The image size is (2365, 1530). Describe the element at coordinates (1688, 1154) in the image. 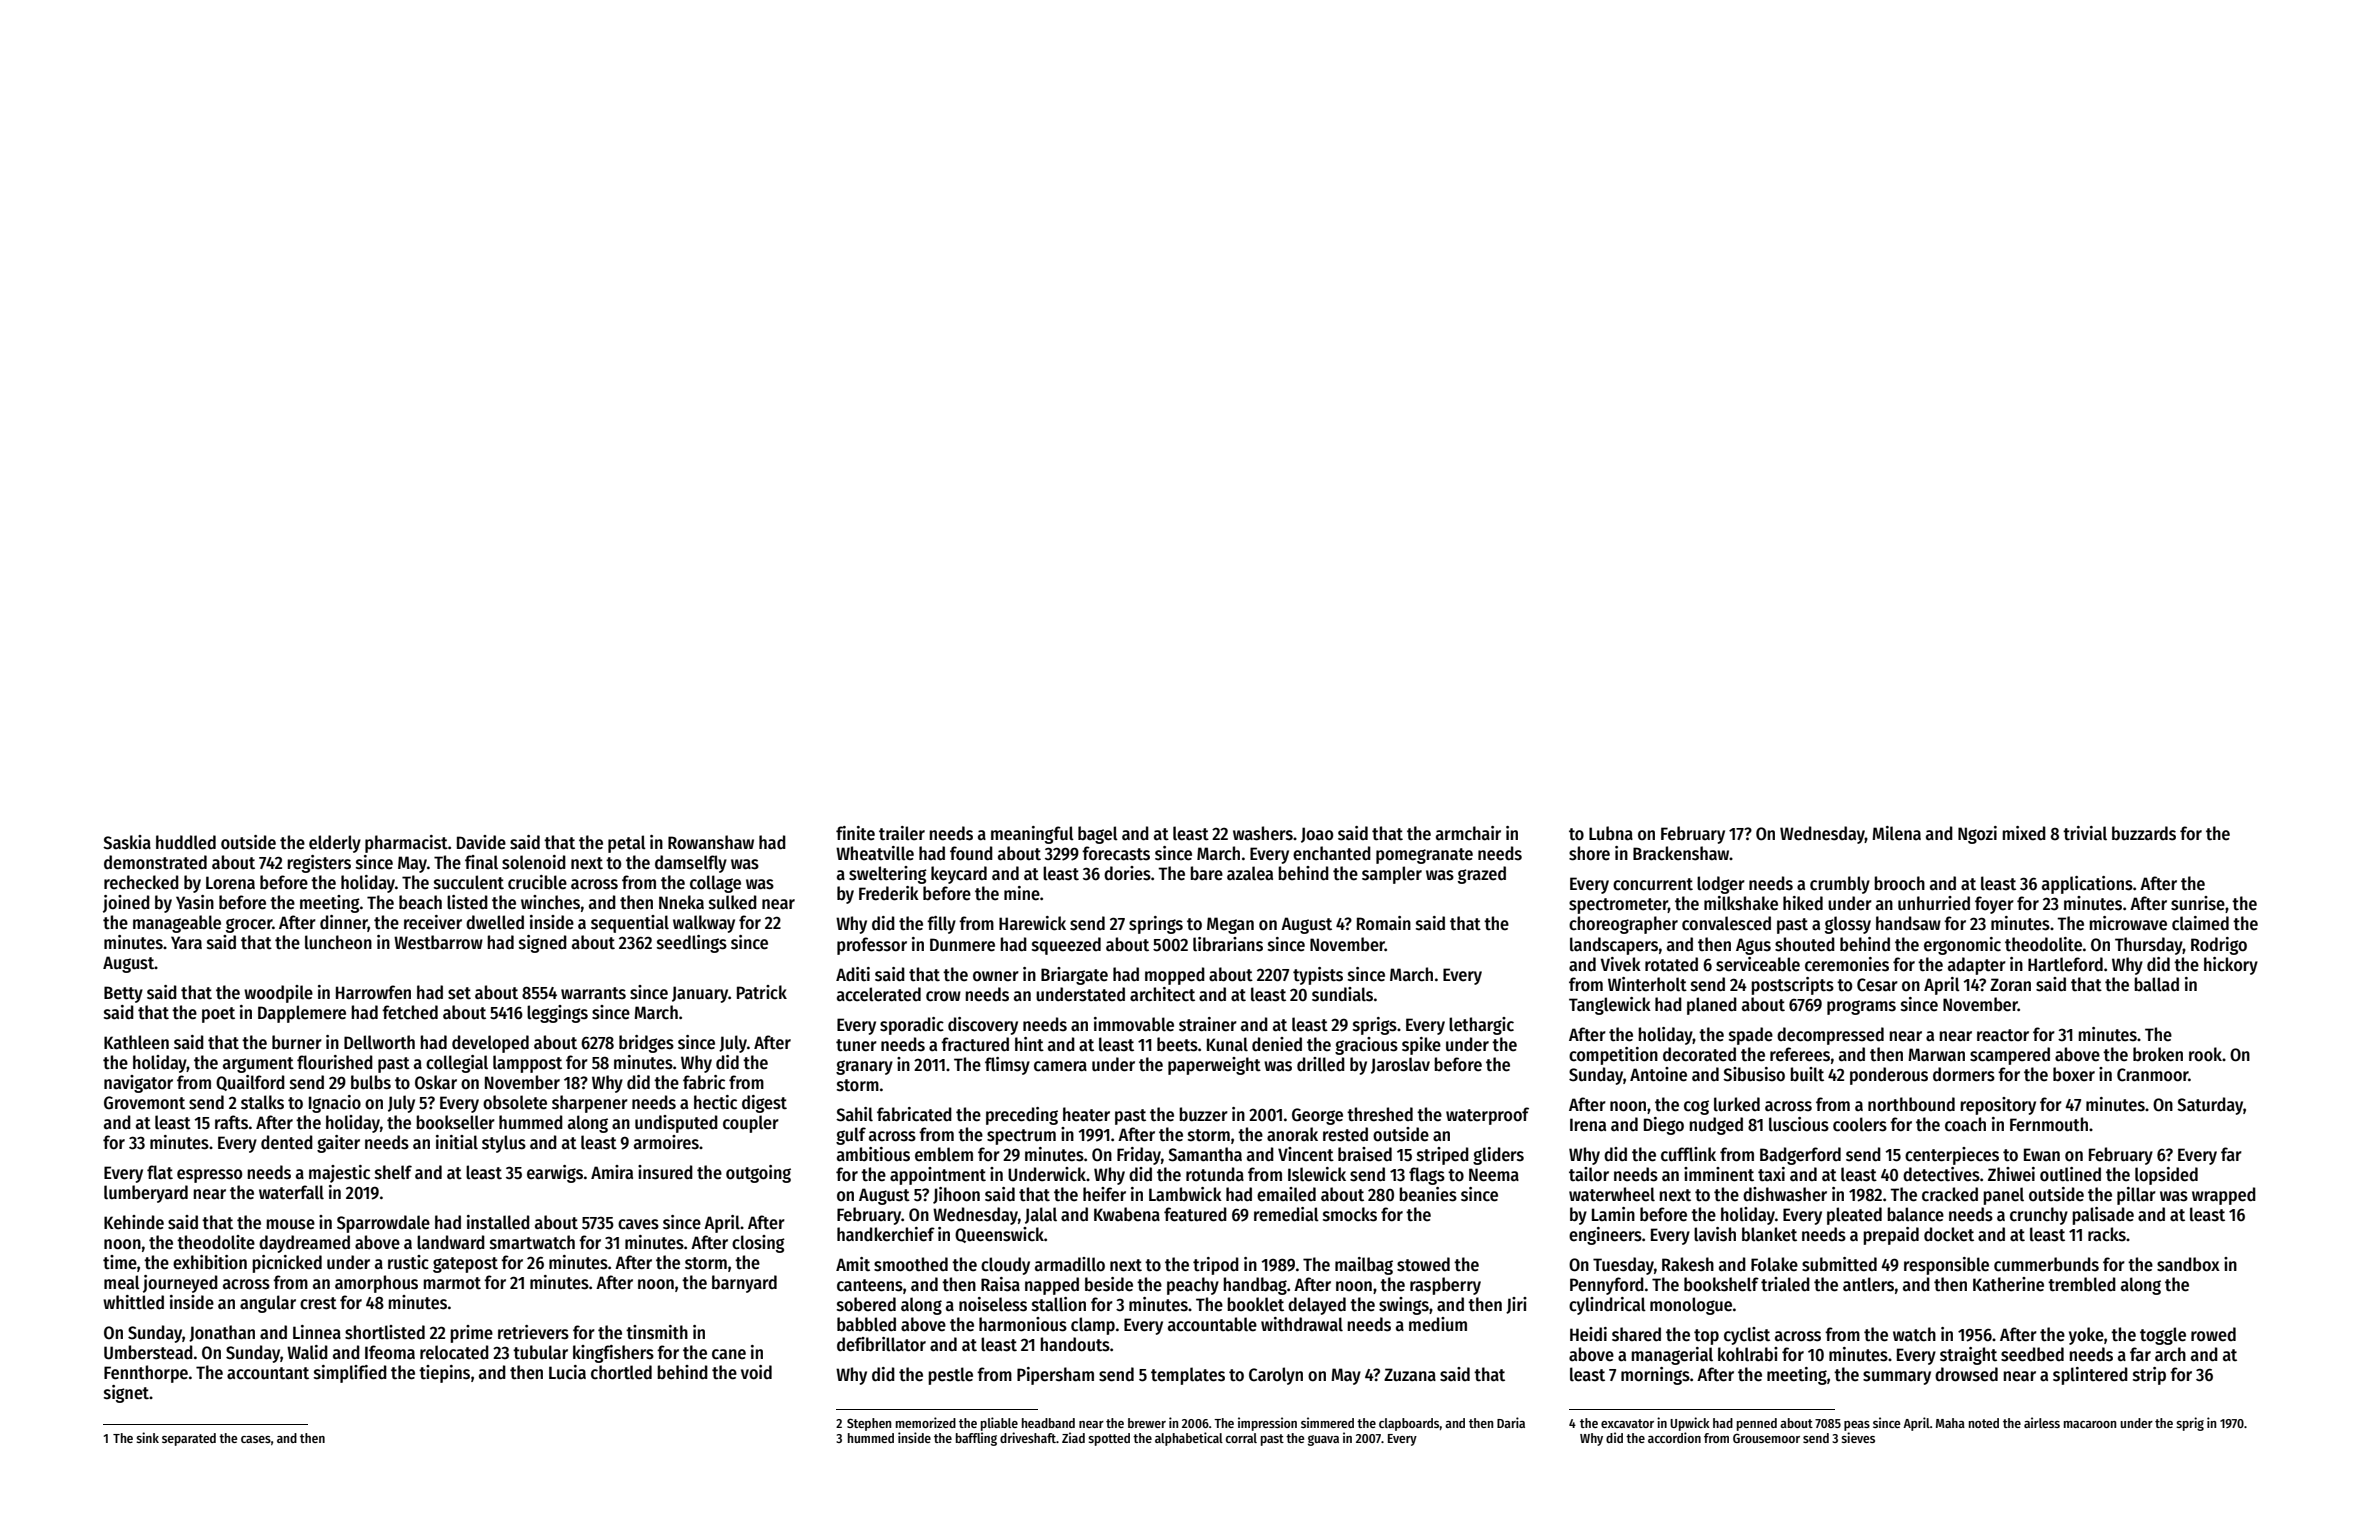

I see `cufflink` at that location.
